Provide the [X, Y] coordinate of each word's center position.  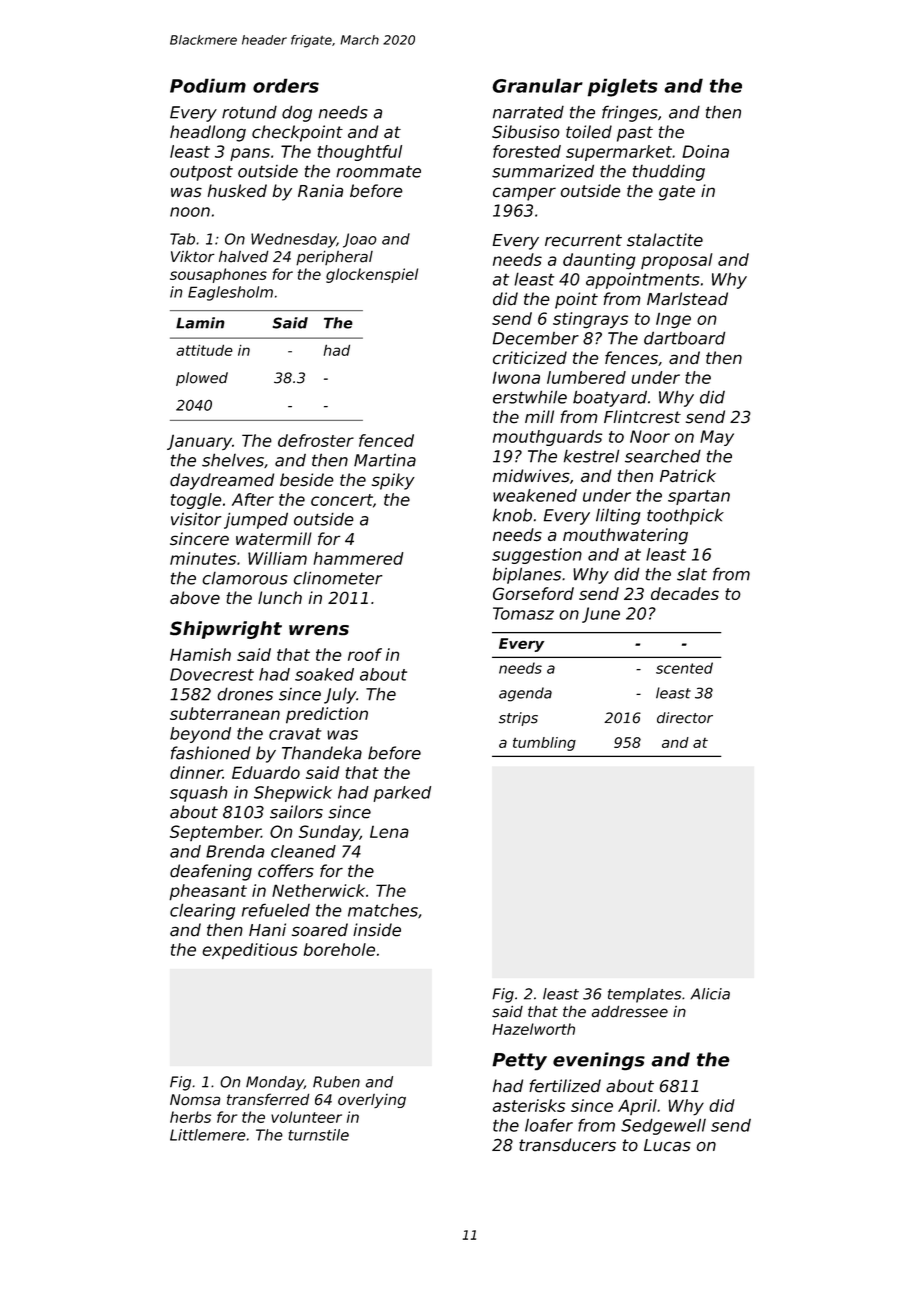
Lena [389, 832]
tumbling [544, 744]
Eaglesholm [230, 293]
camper [524, 194]
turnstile [318, 1135]
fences [631, 358]
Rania [320, 191]
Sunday [329, 833]
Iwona [516, 377]
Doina [705, 151]
